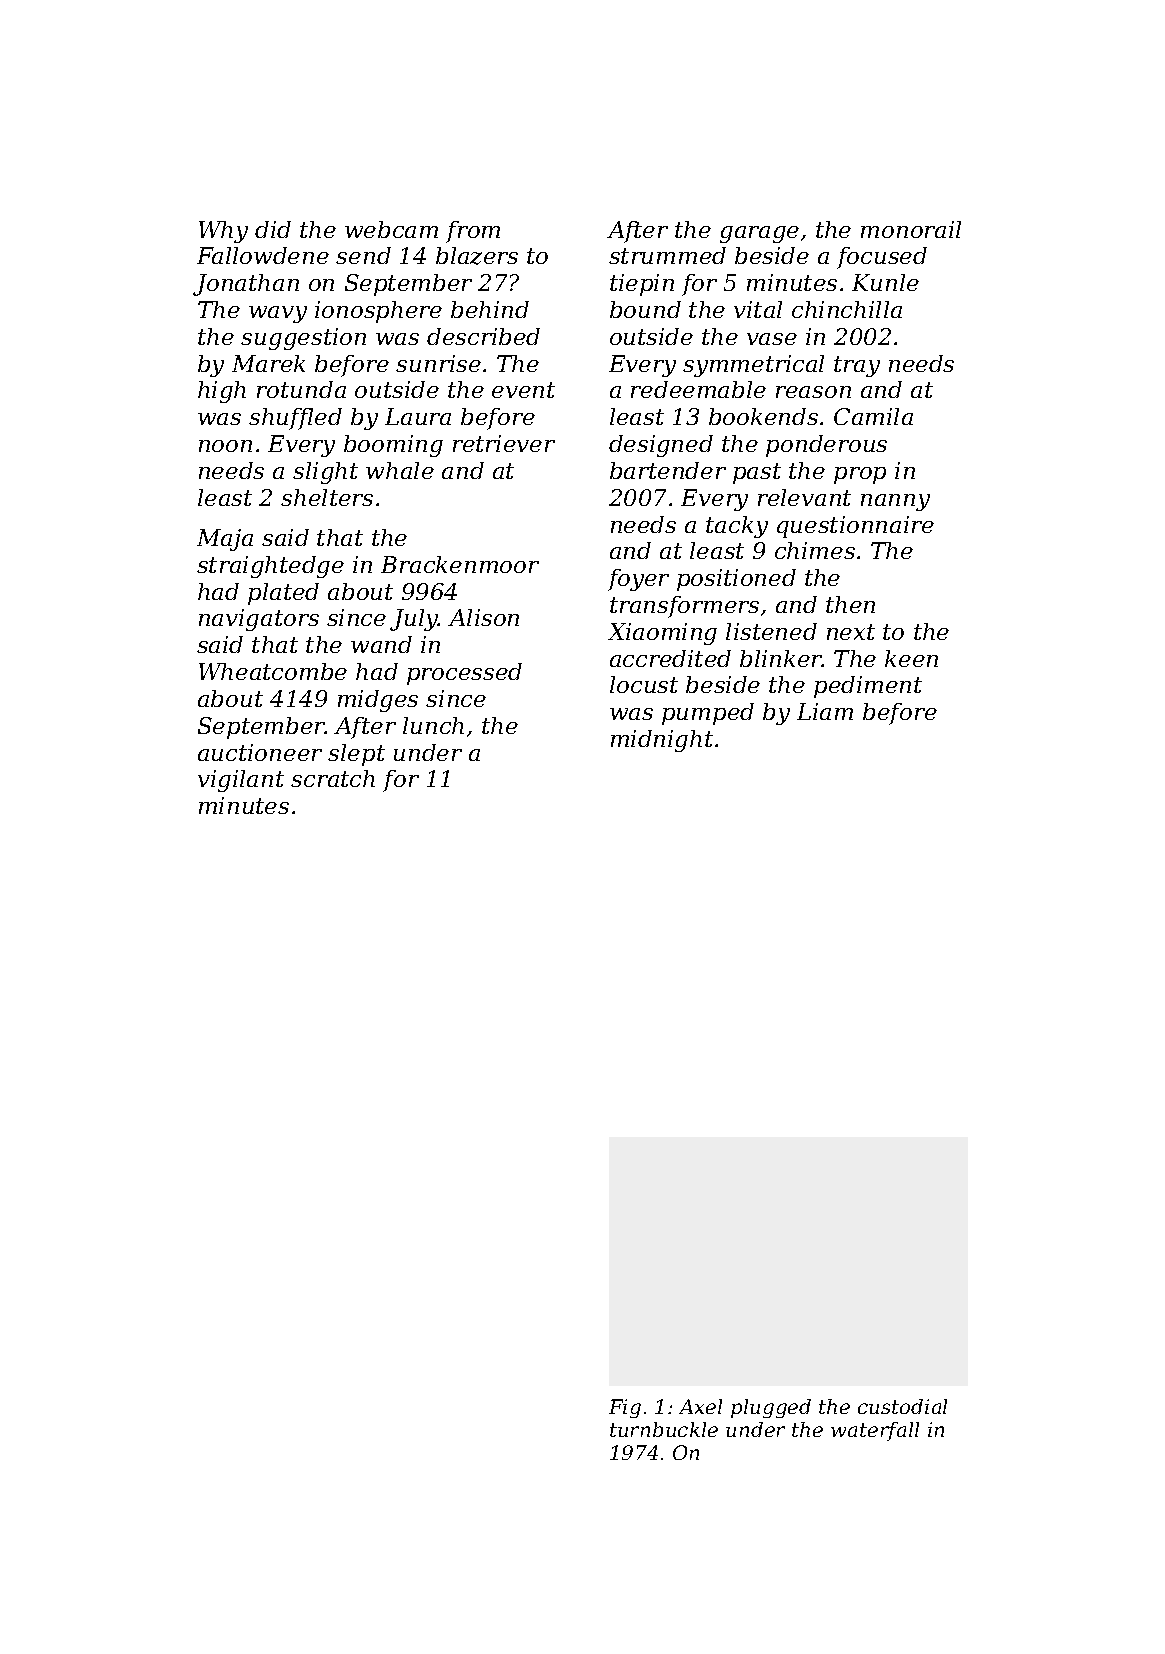 The width and height of the screenshot is (1165, 1654). Describe the element at coordinates (700, 1406) in the screenshot. I see `Axel` at that location.
